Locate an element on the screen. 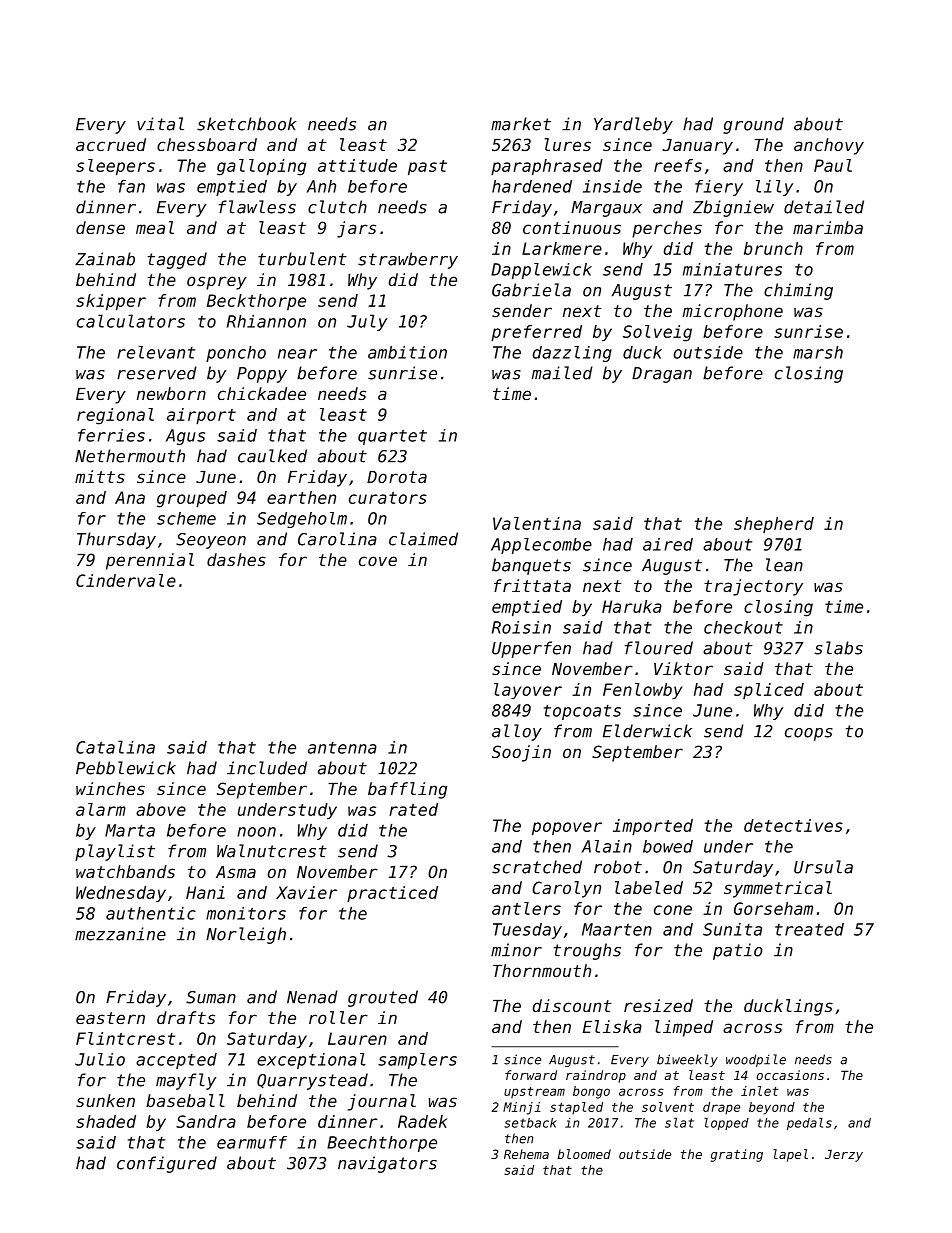  grating is located at coordinates (737, 1155).
